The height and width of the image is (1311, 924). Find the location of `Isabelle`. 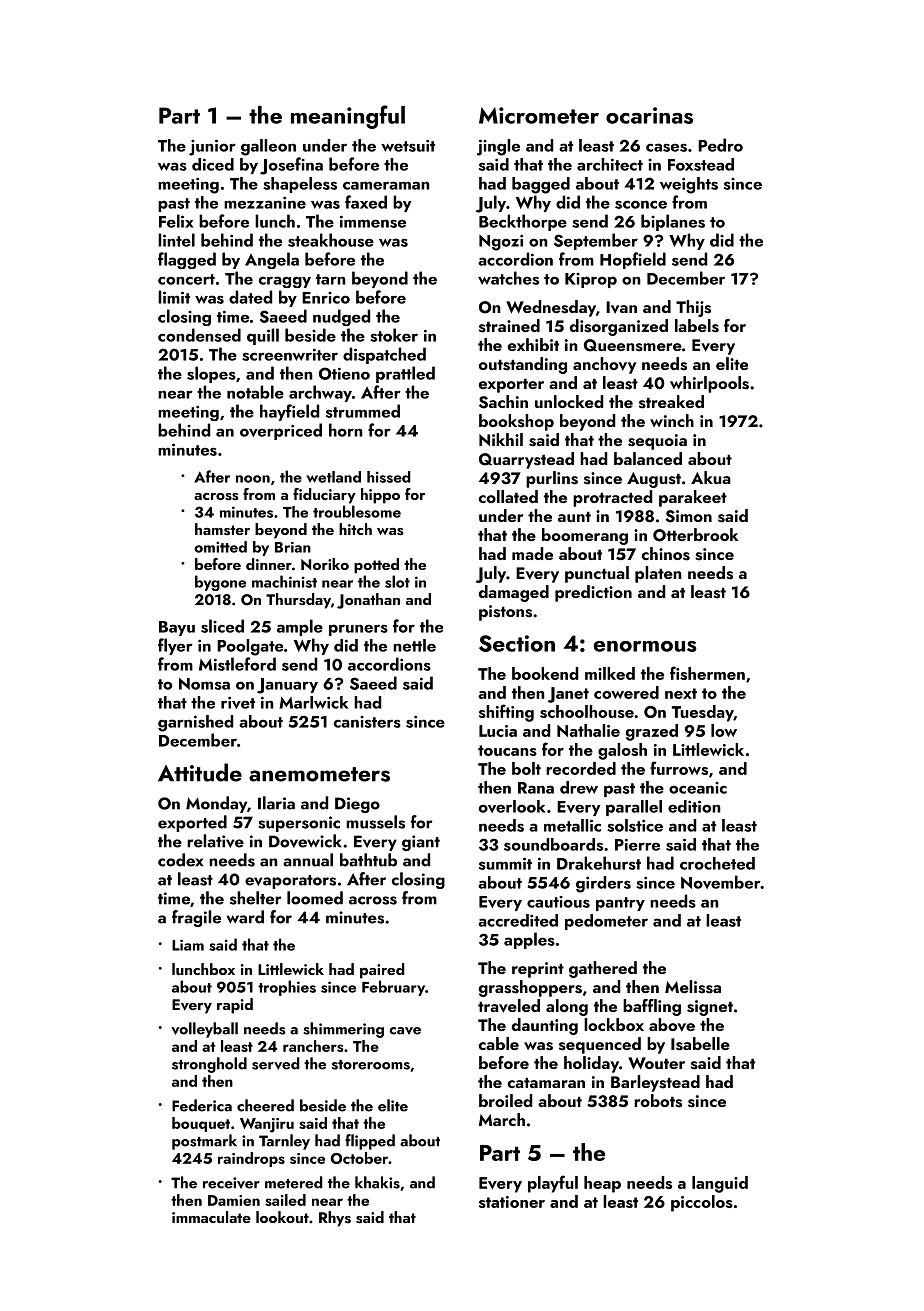

Isabelle is located at coordinates (700, 1044).
